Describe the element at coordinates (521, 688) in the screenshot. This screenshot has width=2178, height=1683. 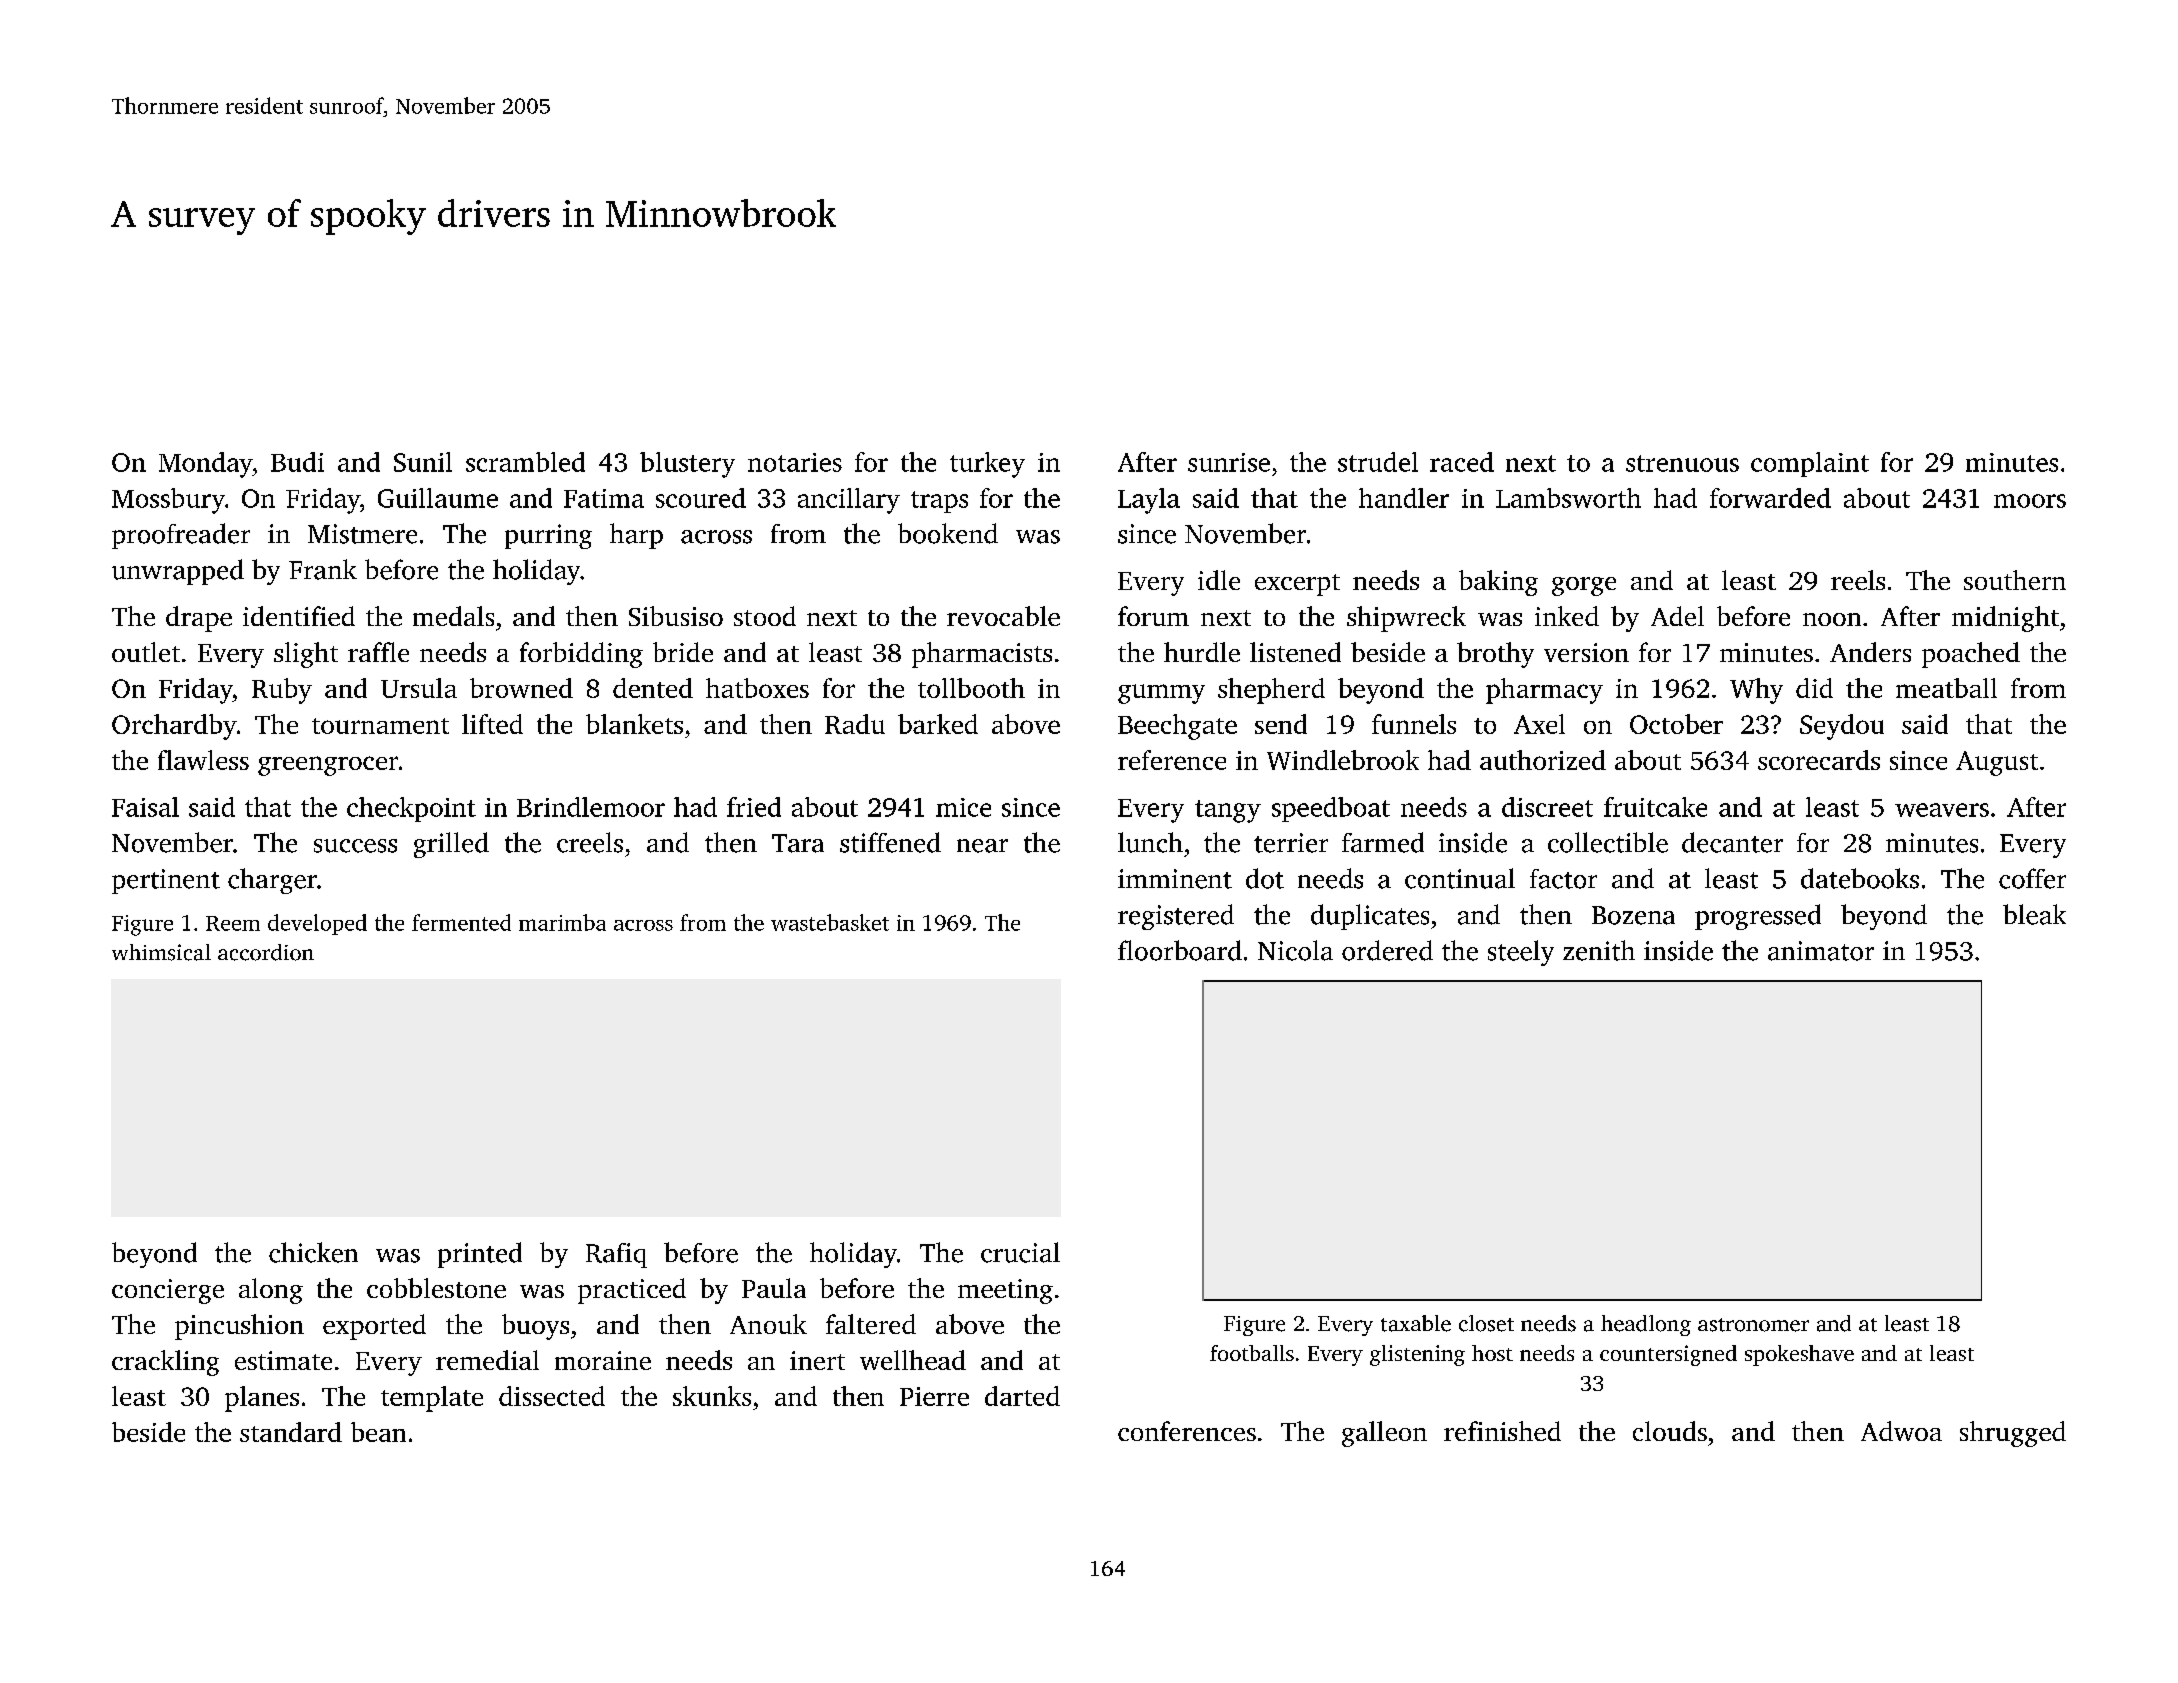
I see `browned` at that location.
